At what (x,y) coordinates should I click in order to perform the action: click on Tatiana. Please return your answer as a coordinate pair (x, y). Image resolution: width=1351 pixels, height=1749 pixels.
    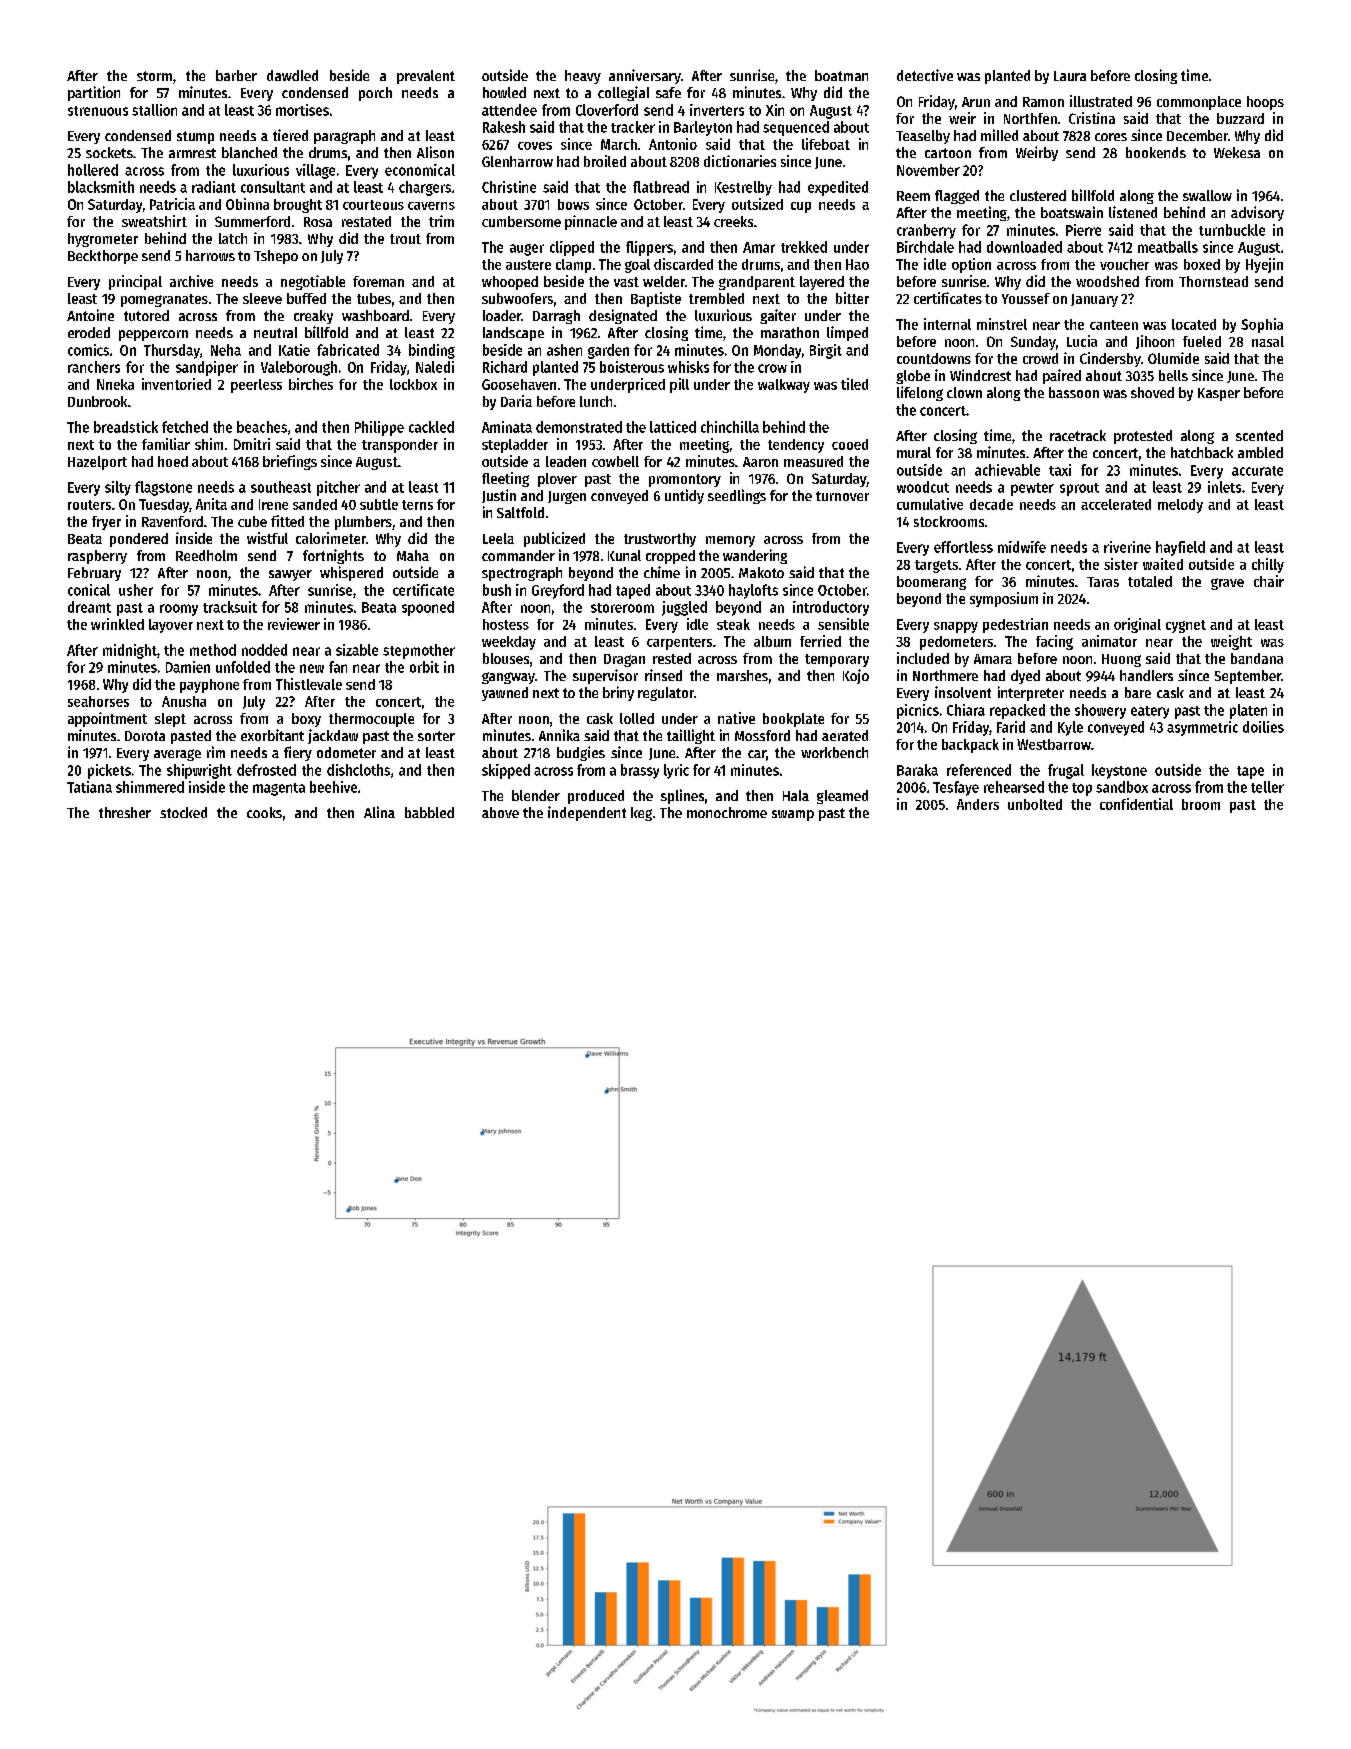
    Looking at the image, I should click on (89, 787).
